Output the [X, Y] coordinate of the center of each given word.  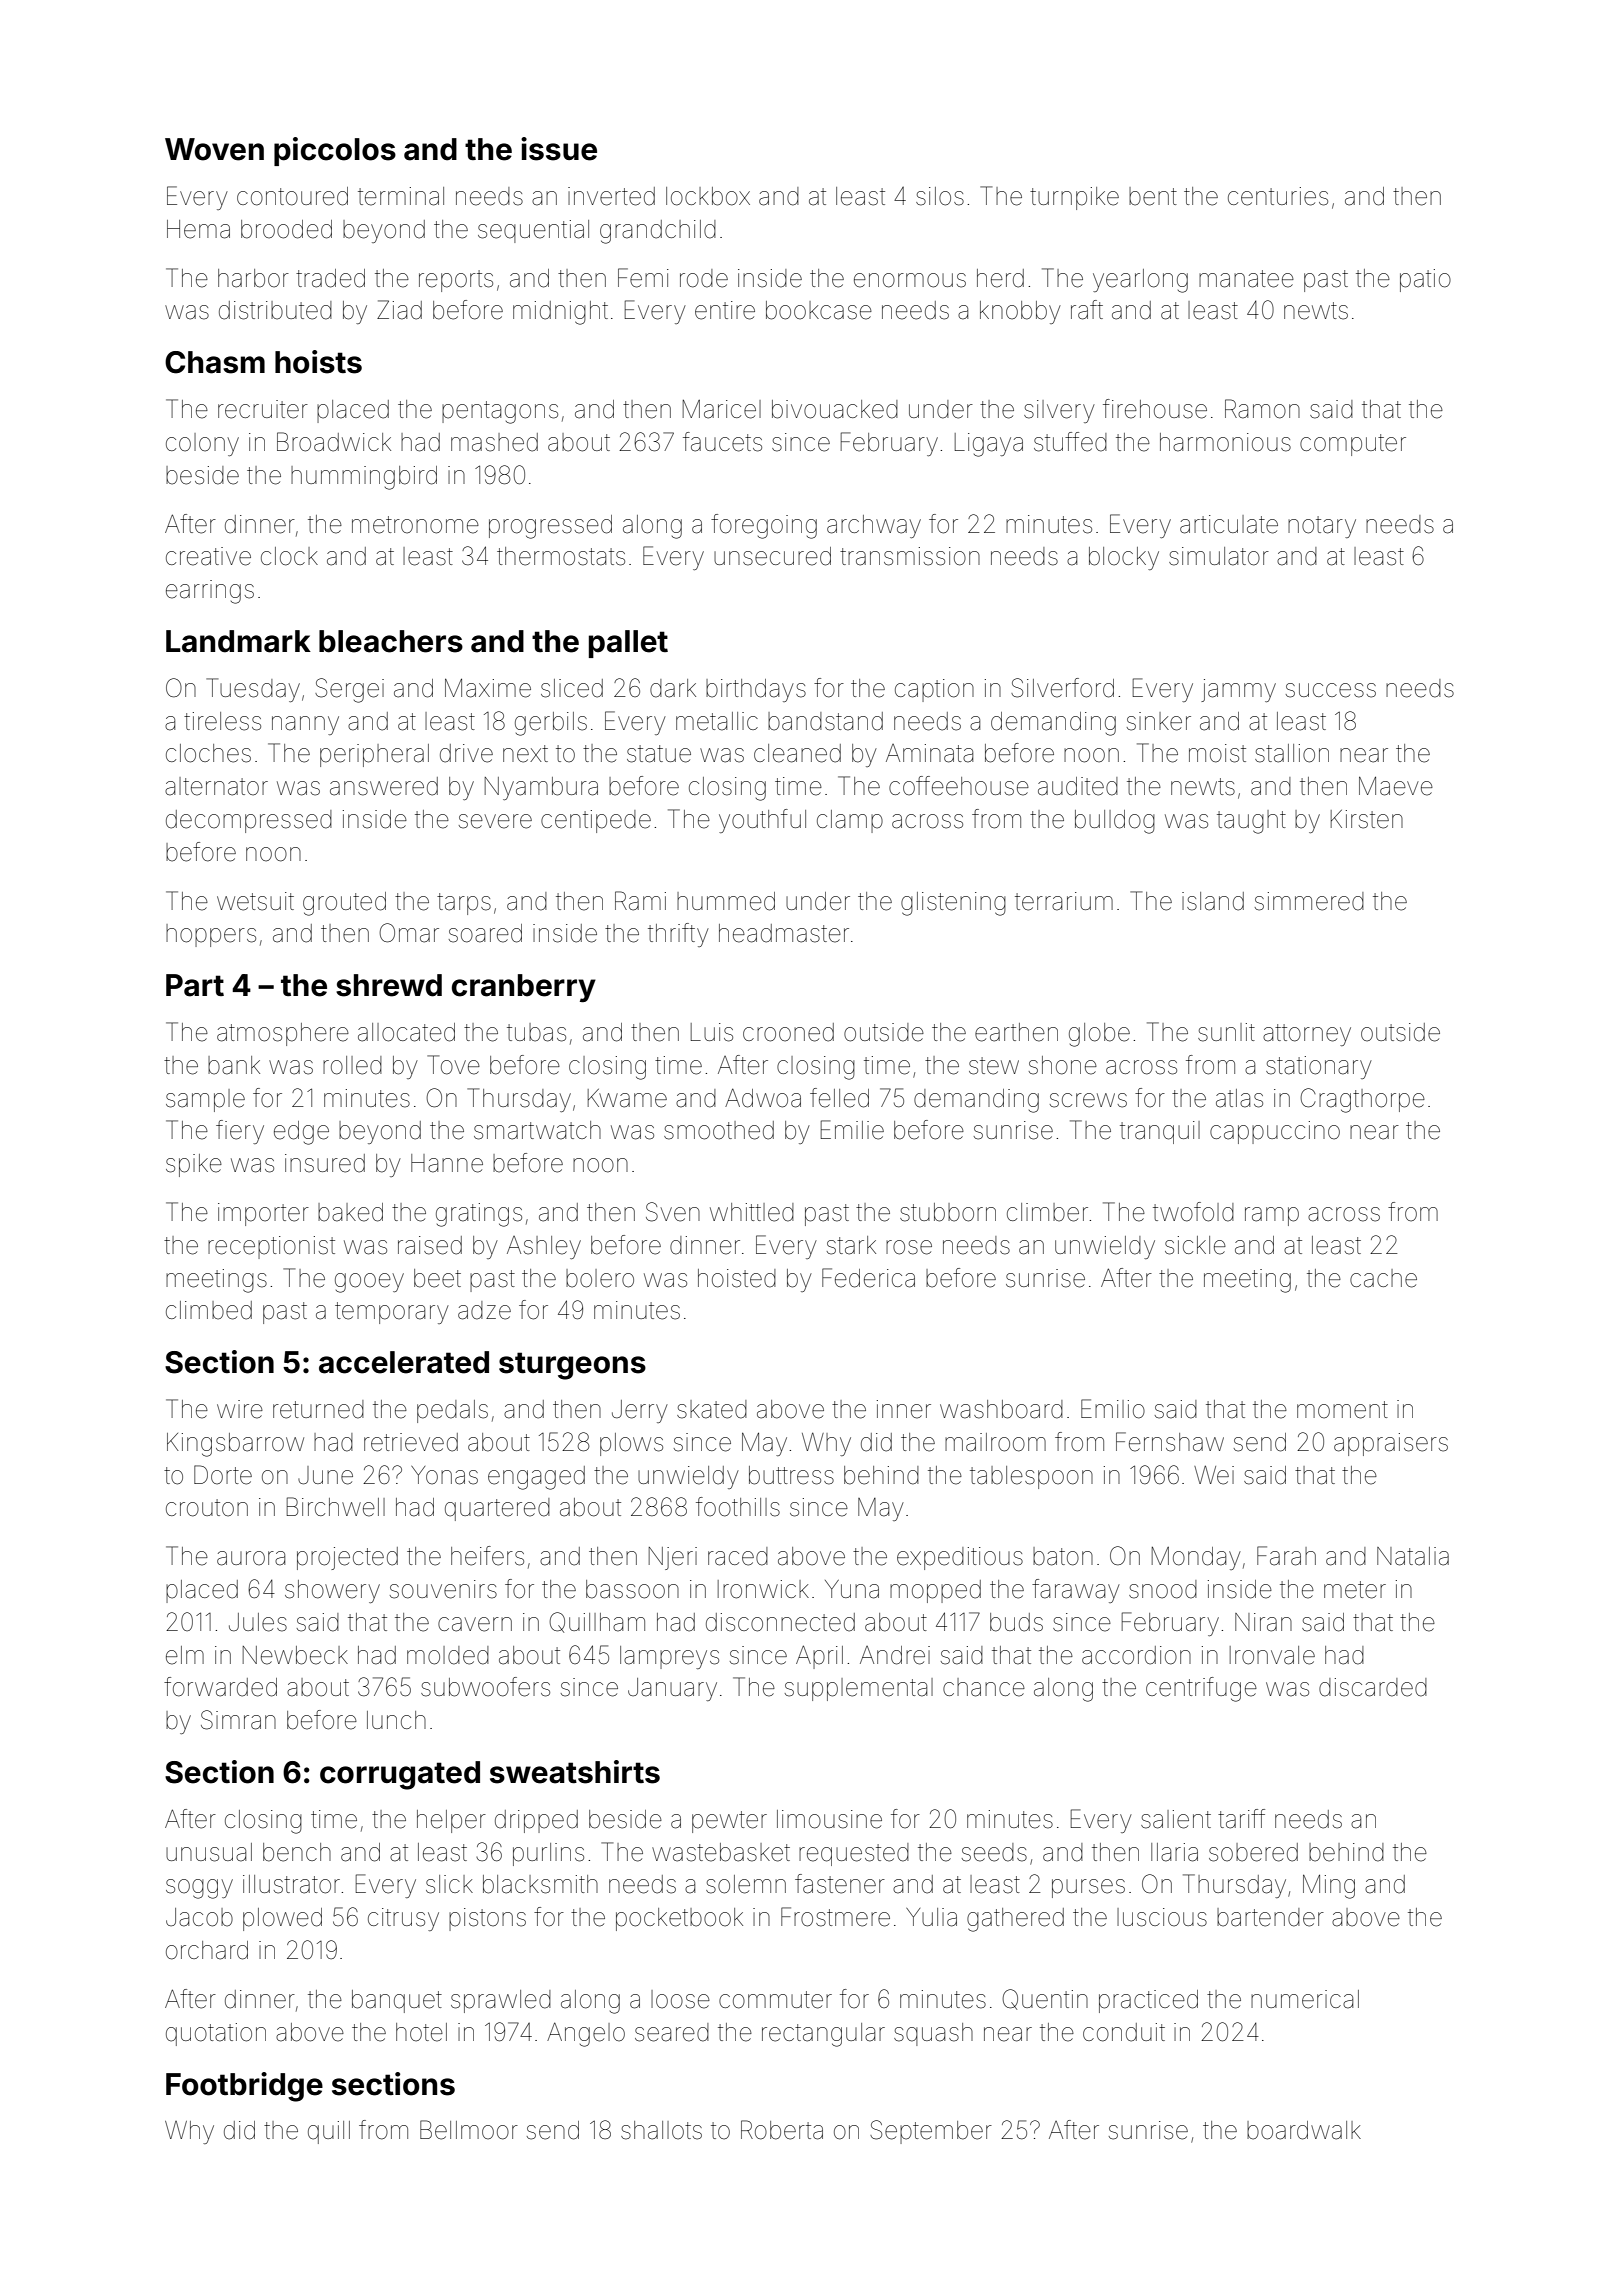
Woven [214, 149]
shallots [661, 2130]
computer [1353, 445]
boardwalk [1304, 2130]
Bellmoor [469, 2130]
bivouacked [835, 409]
